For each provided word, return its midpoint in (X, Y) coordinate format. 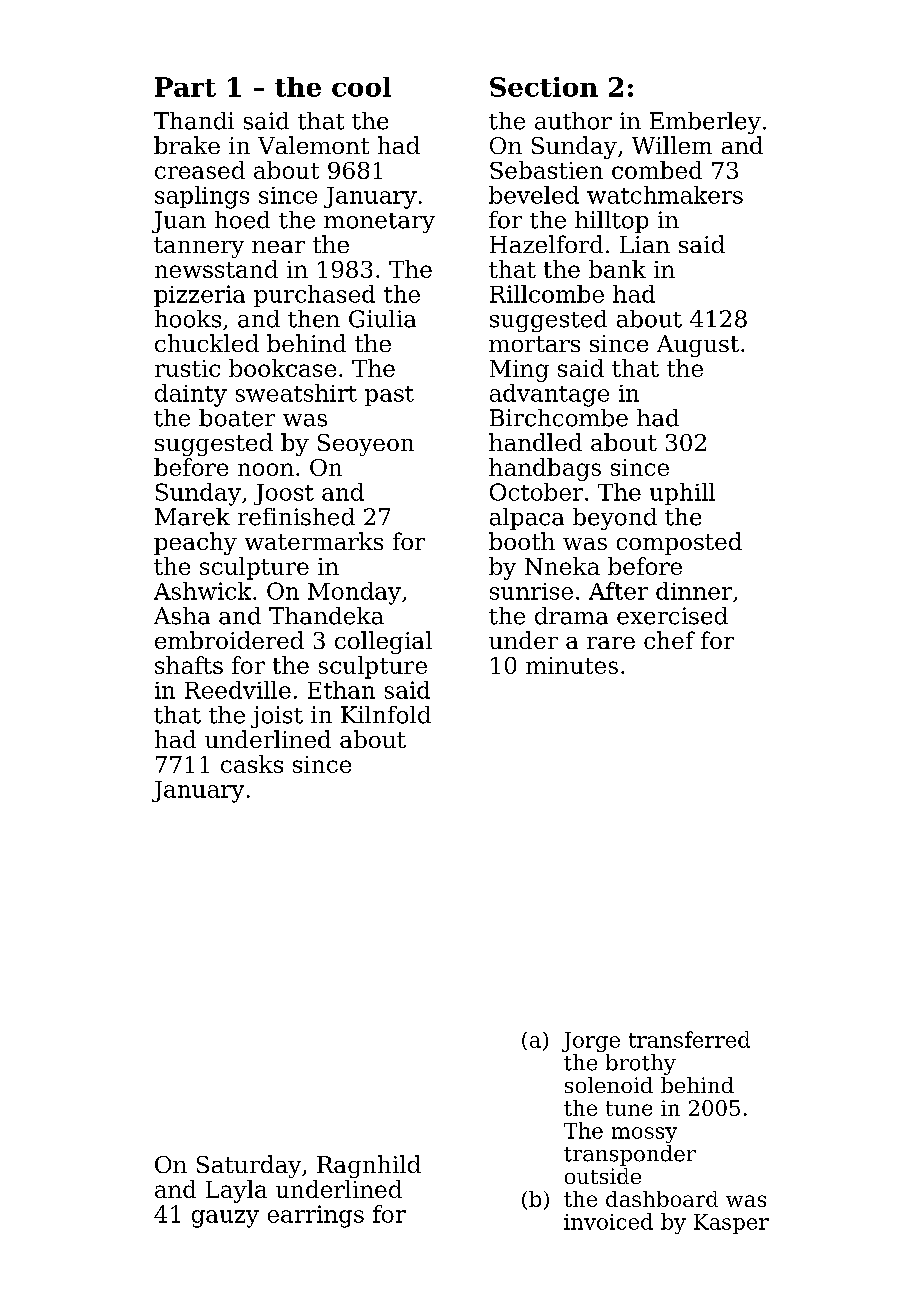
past (389, 396)
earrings (316, 1216)
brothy (641, 1064)
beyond (615, 519)
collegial (383, 642)
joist (277, 717)
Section (544, 87)
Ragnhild (369, 1166)
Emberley (705, 123)
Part (185, 87)
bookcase (282, 368)
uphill (682, 494)
